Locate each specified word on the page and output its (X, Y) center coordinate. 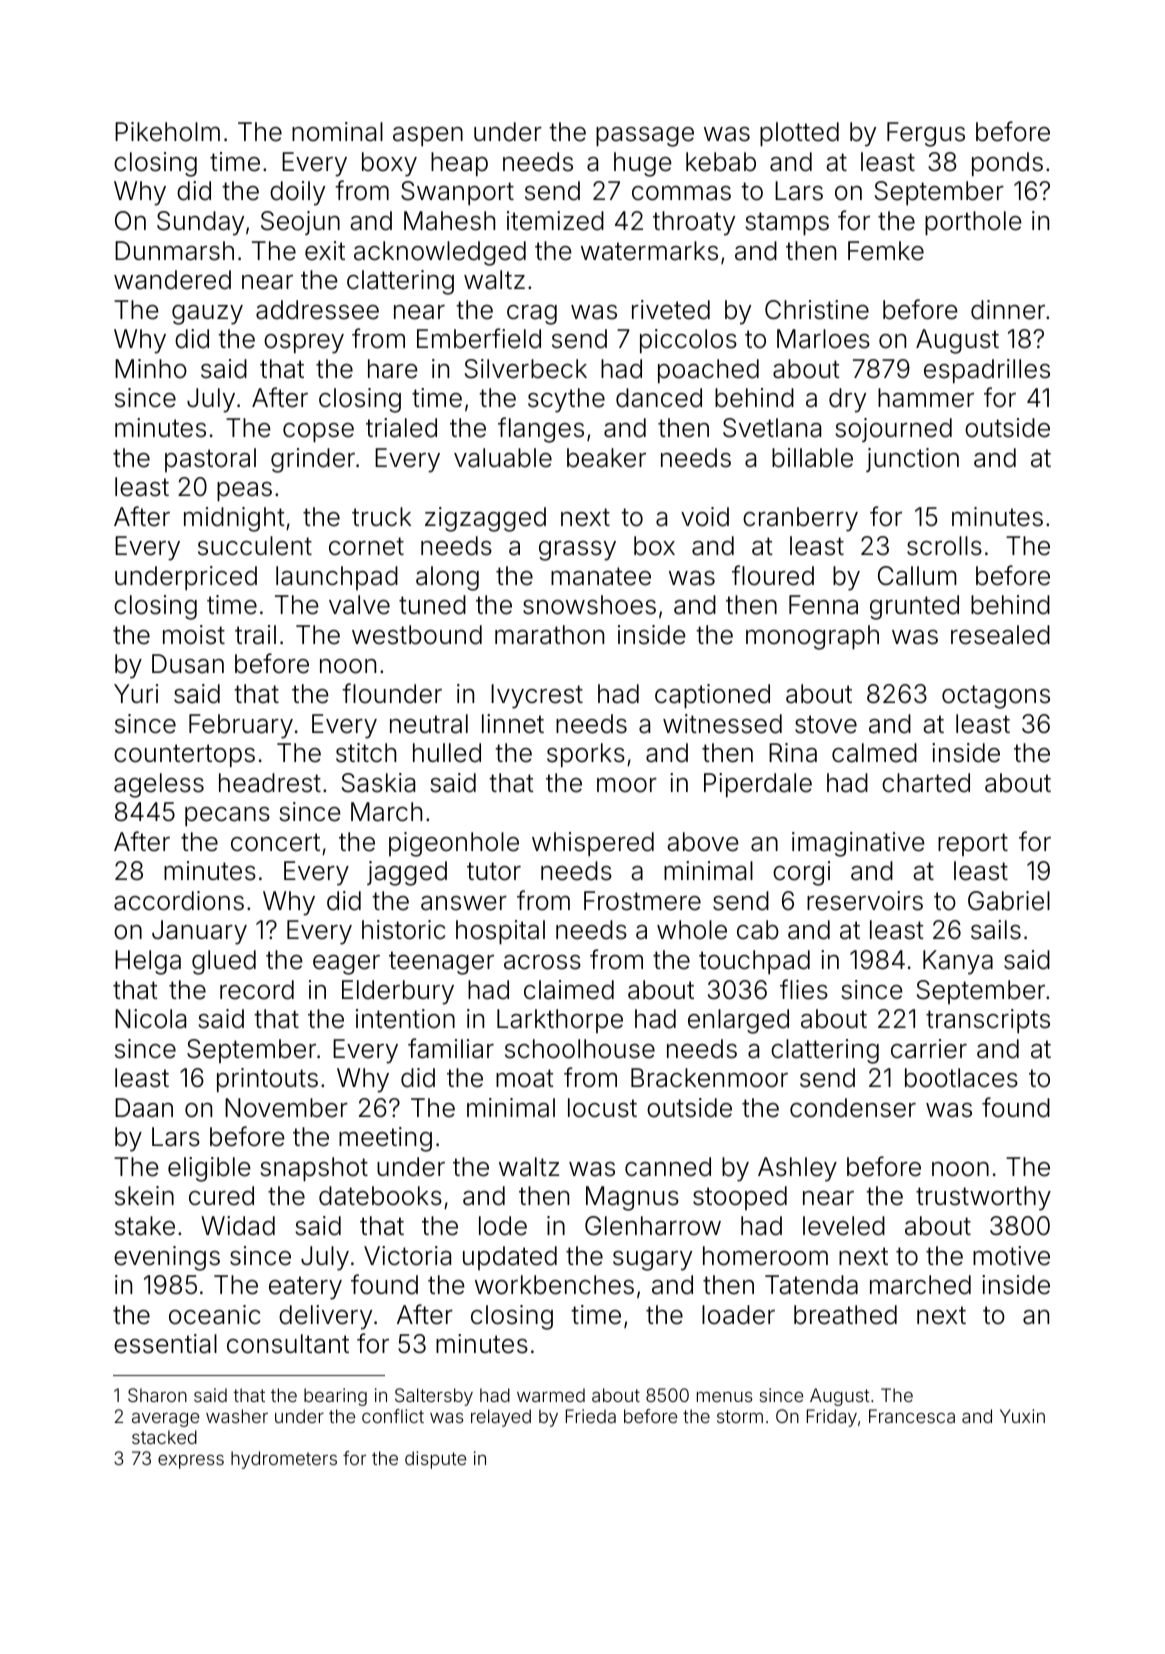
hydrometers (284, 1460)
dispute (435, 1460)
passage (645, 137)
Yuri (136, 693)
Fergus (926, 134)
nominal (337, 132)
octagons (996, 697)
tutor (494, 871)
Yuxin (1022, 1416)
